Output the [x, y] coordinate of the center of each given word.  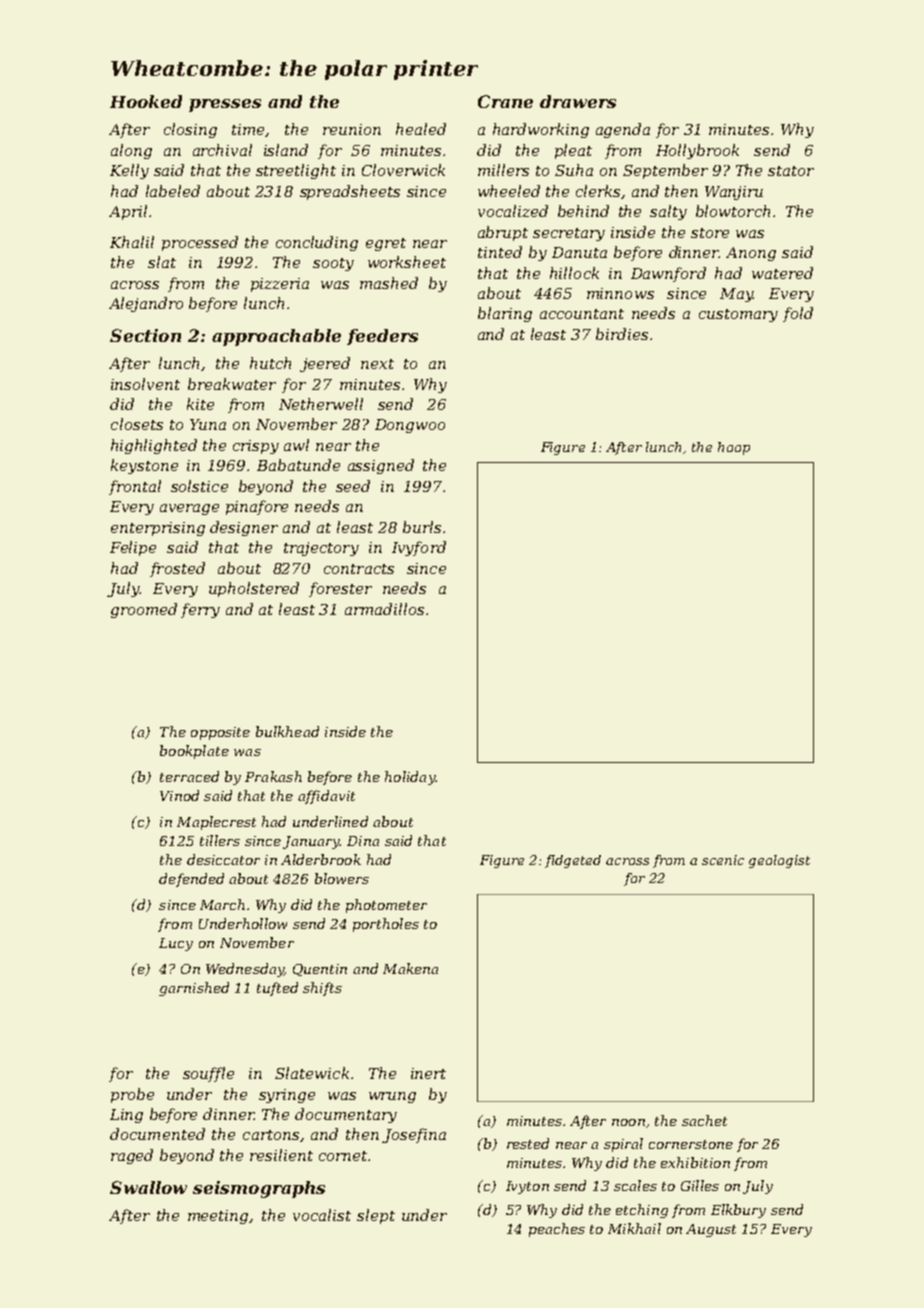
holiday [410, 778]
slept [376, 1216]
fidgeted [573, 861]
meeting [218, 1217]
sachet [704, 1120]
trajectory [321, 549]
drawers [578, 101]
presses [225, 105]
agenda [623, 130]
